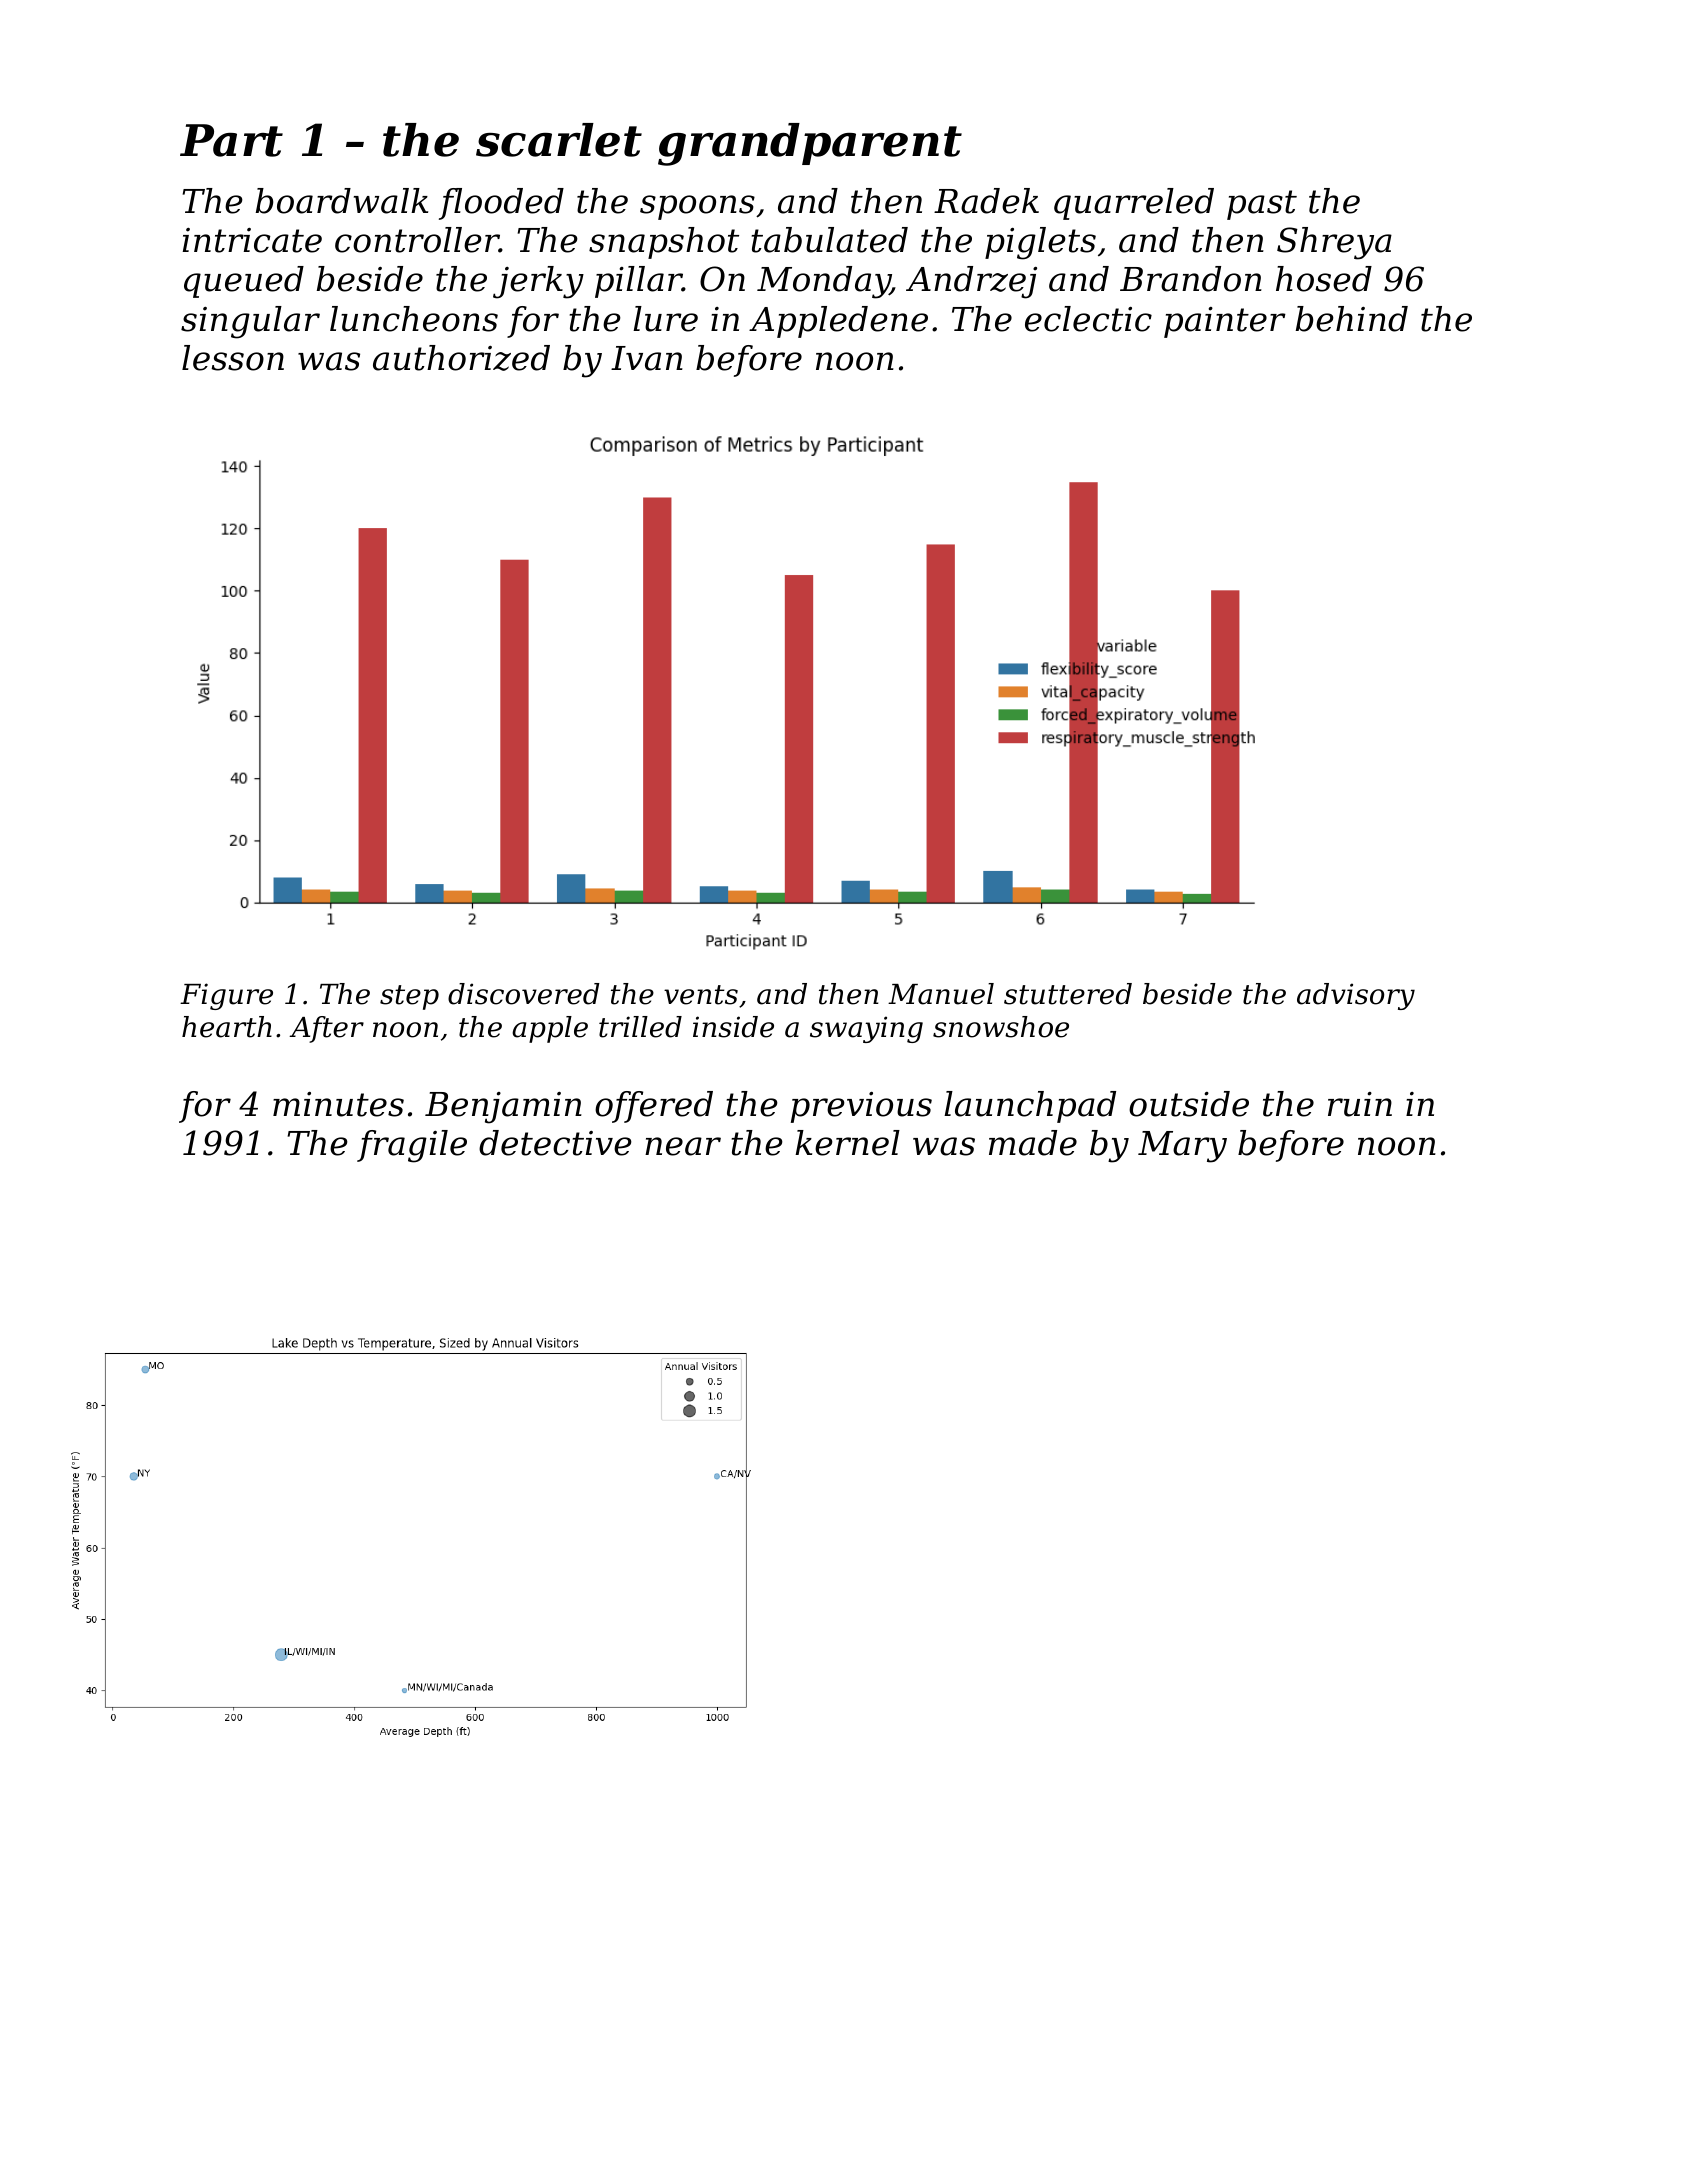 This document has width=1683, height=2178. I want to click on Andrzej, so click(971, 282).
